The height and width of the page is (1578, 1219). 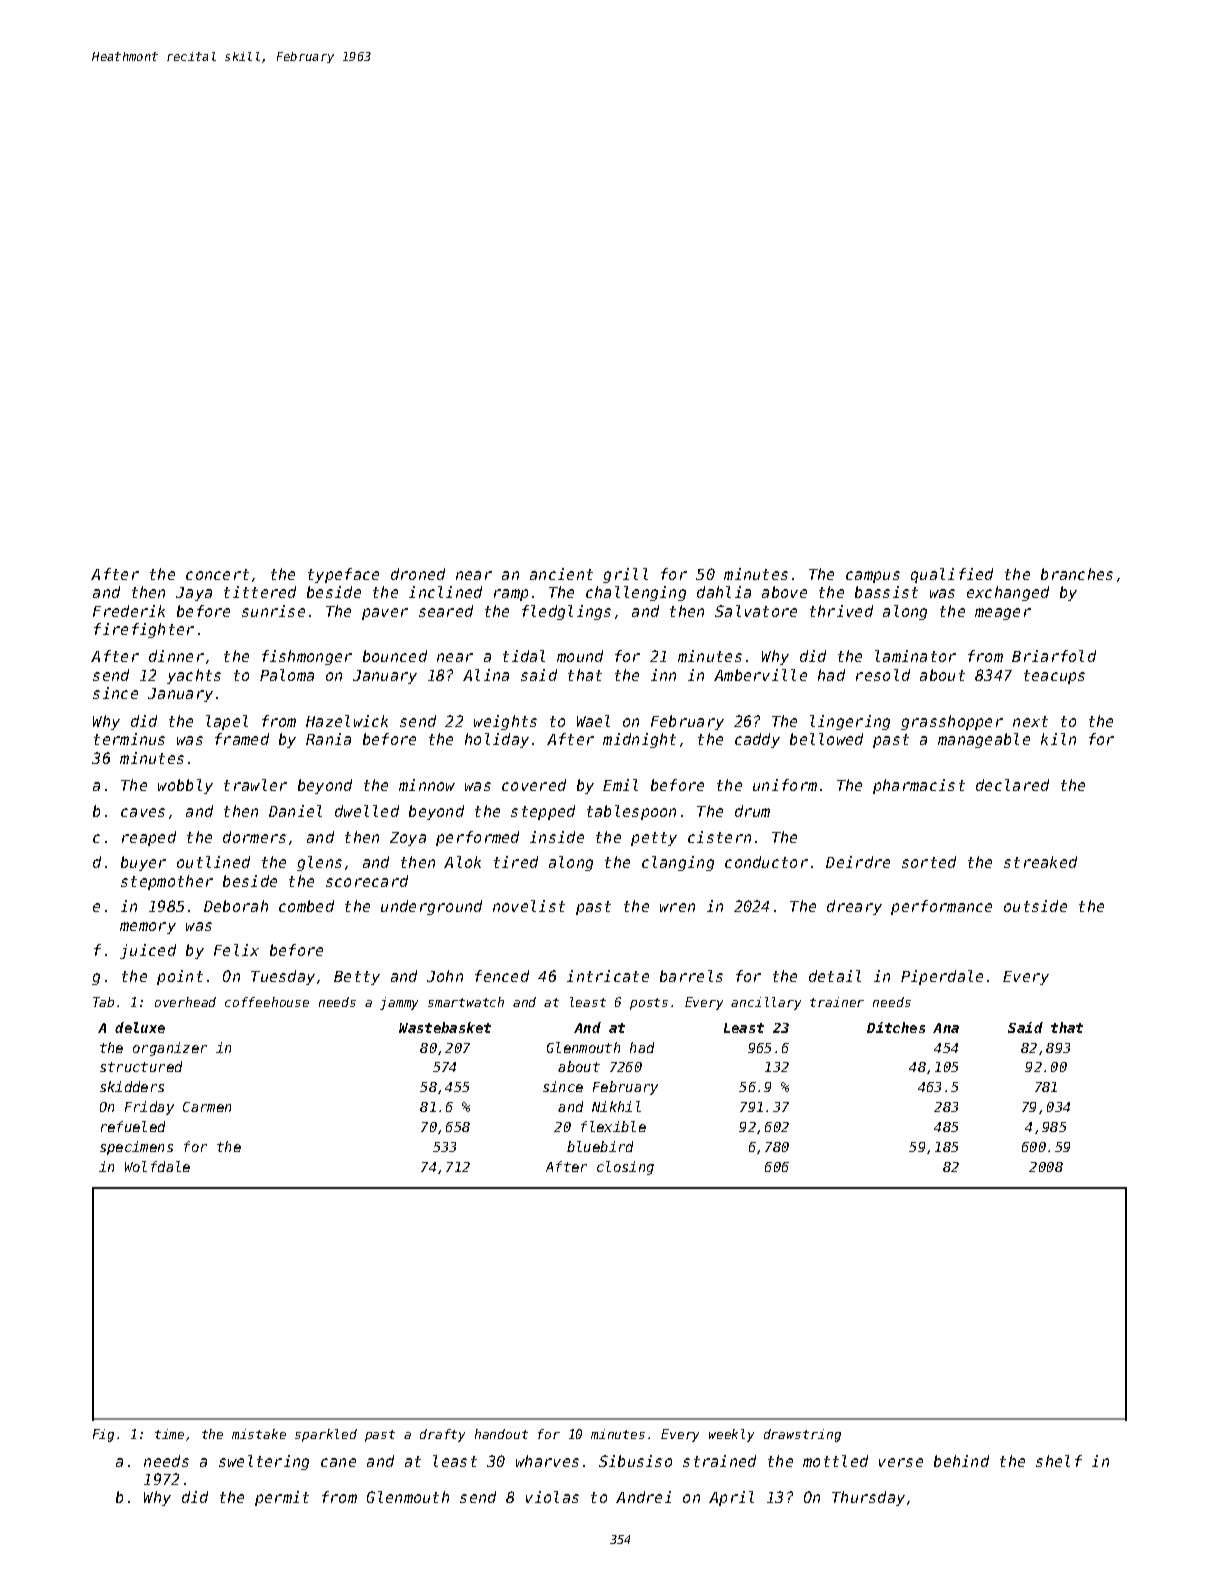 I want to click on mistake, so click(x=259, y=1434).
